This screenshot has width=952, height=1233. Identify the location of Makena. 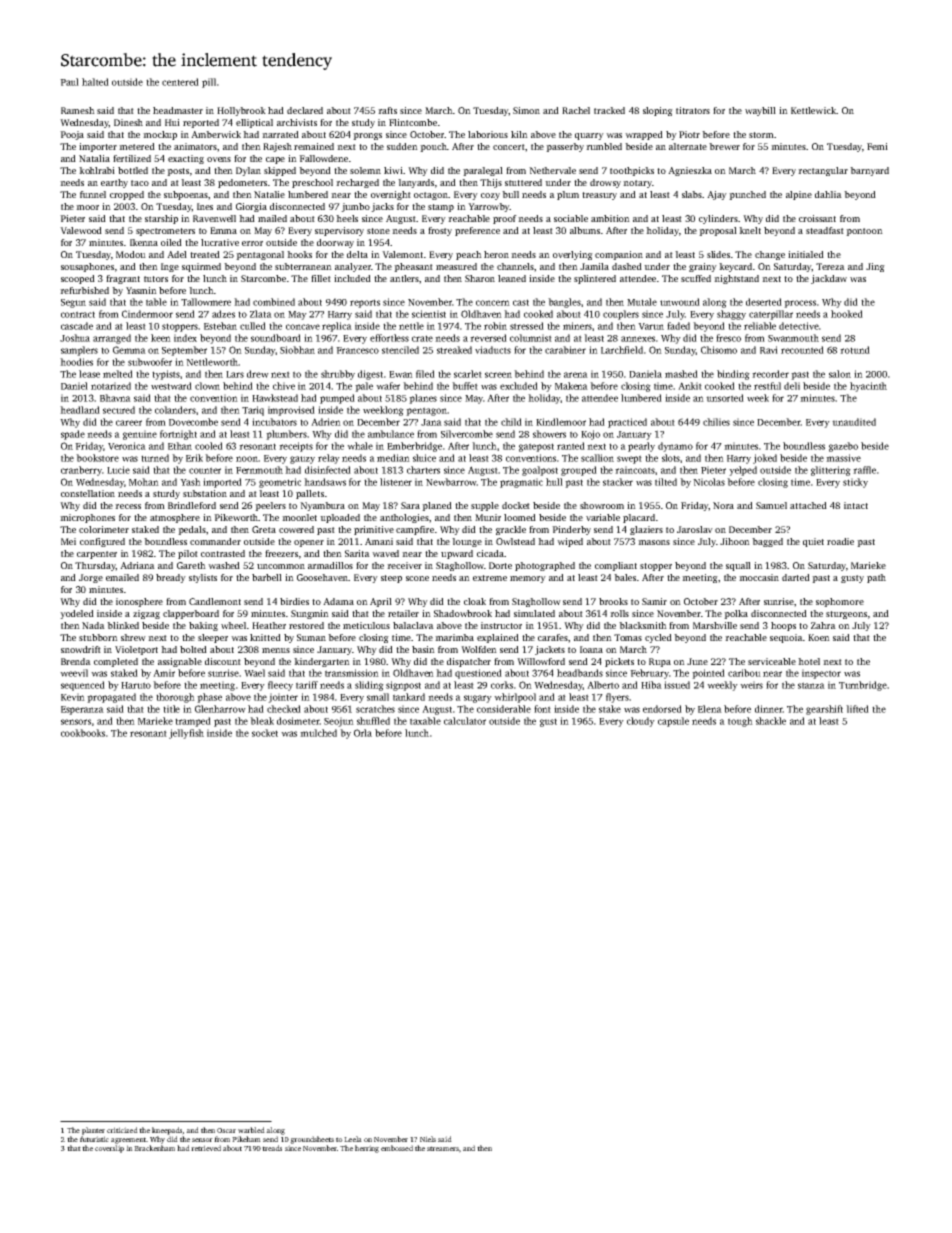
(571, 386).
